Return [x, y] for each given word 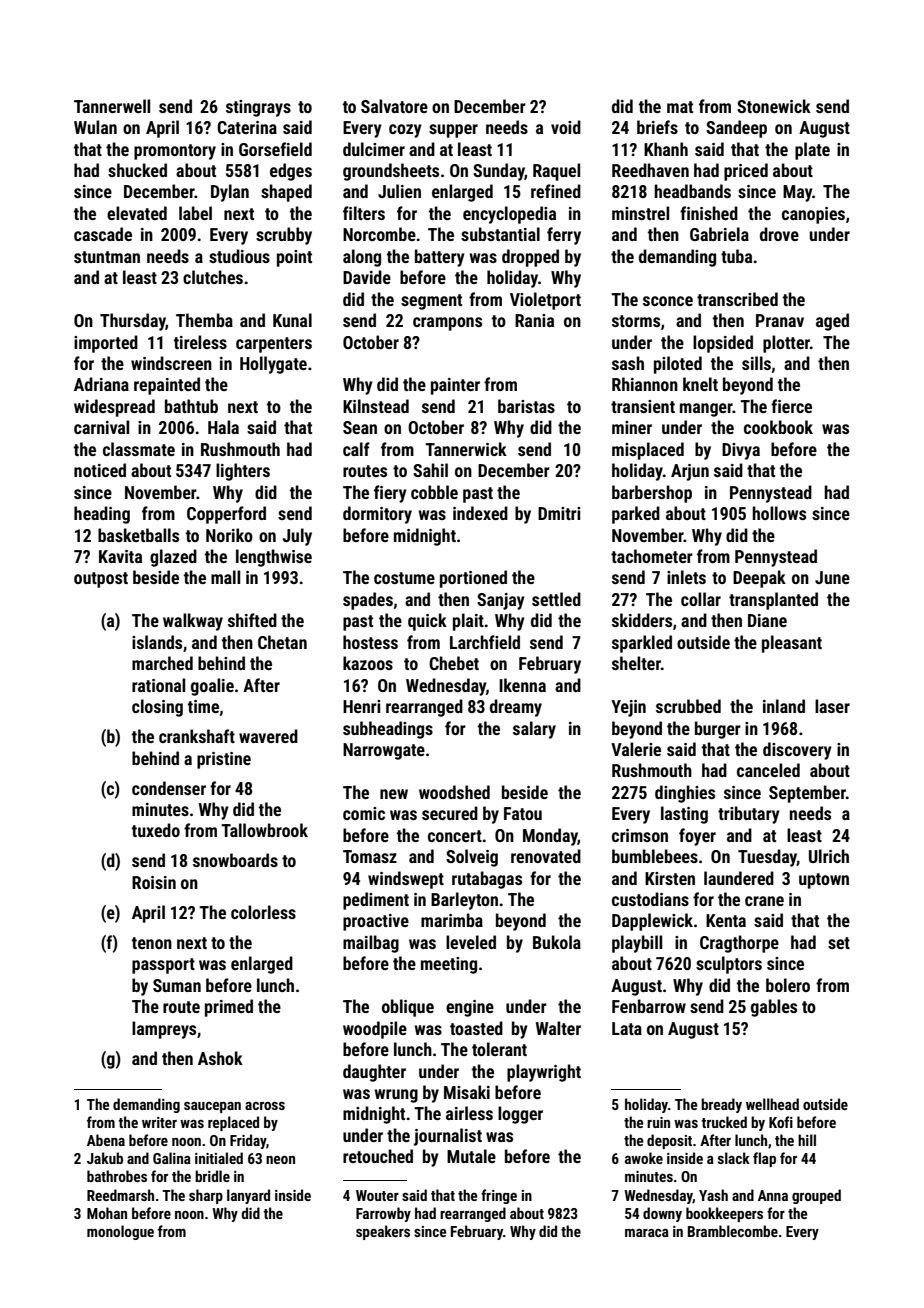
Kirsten [670, 878]
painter [455, 386]
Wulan [95, 127]
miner [632, 427]
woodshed [454, 792]
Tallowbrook [264, 830]
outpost [101, 580]
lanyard [248, 1196]
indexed [480, 513]
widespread [114, 408]
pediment [376, 901]
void [566, 127]
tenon [152, 943]
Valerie [636, 749]
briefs [657, 127]
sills [756, 363]
